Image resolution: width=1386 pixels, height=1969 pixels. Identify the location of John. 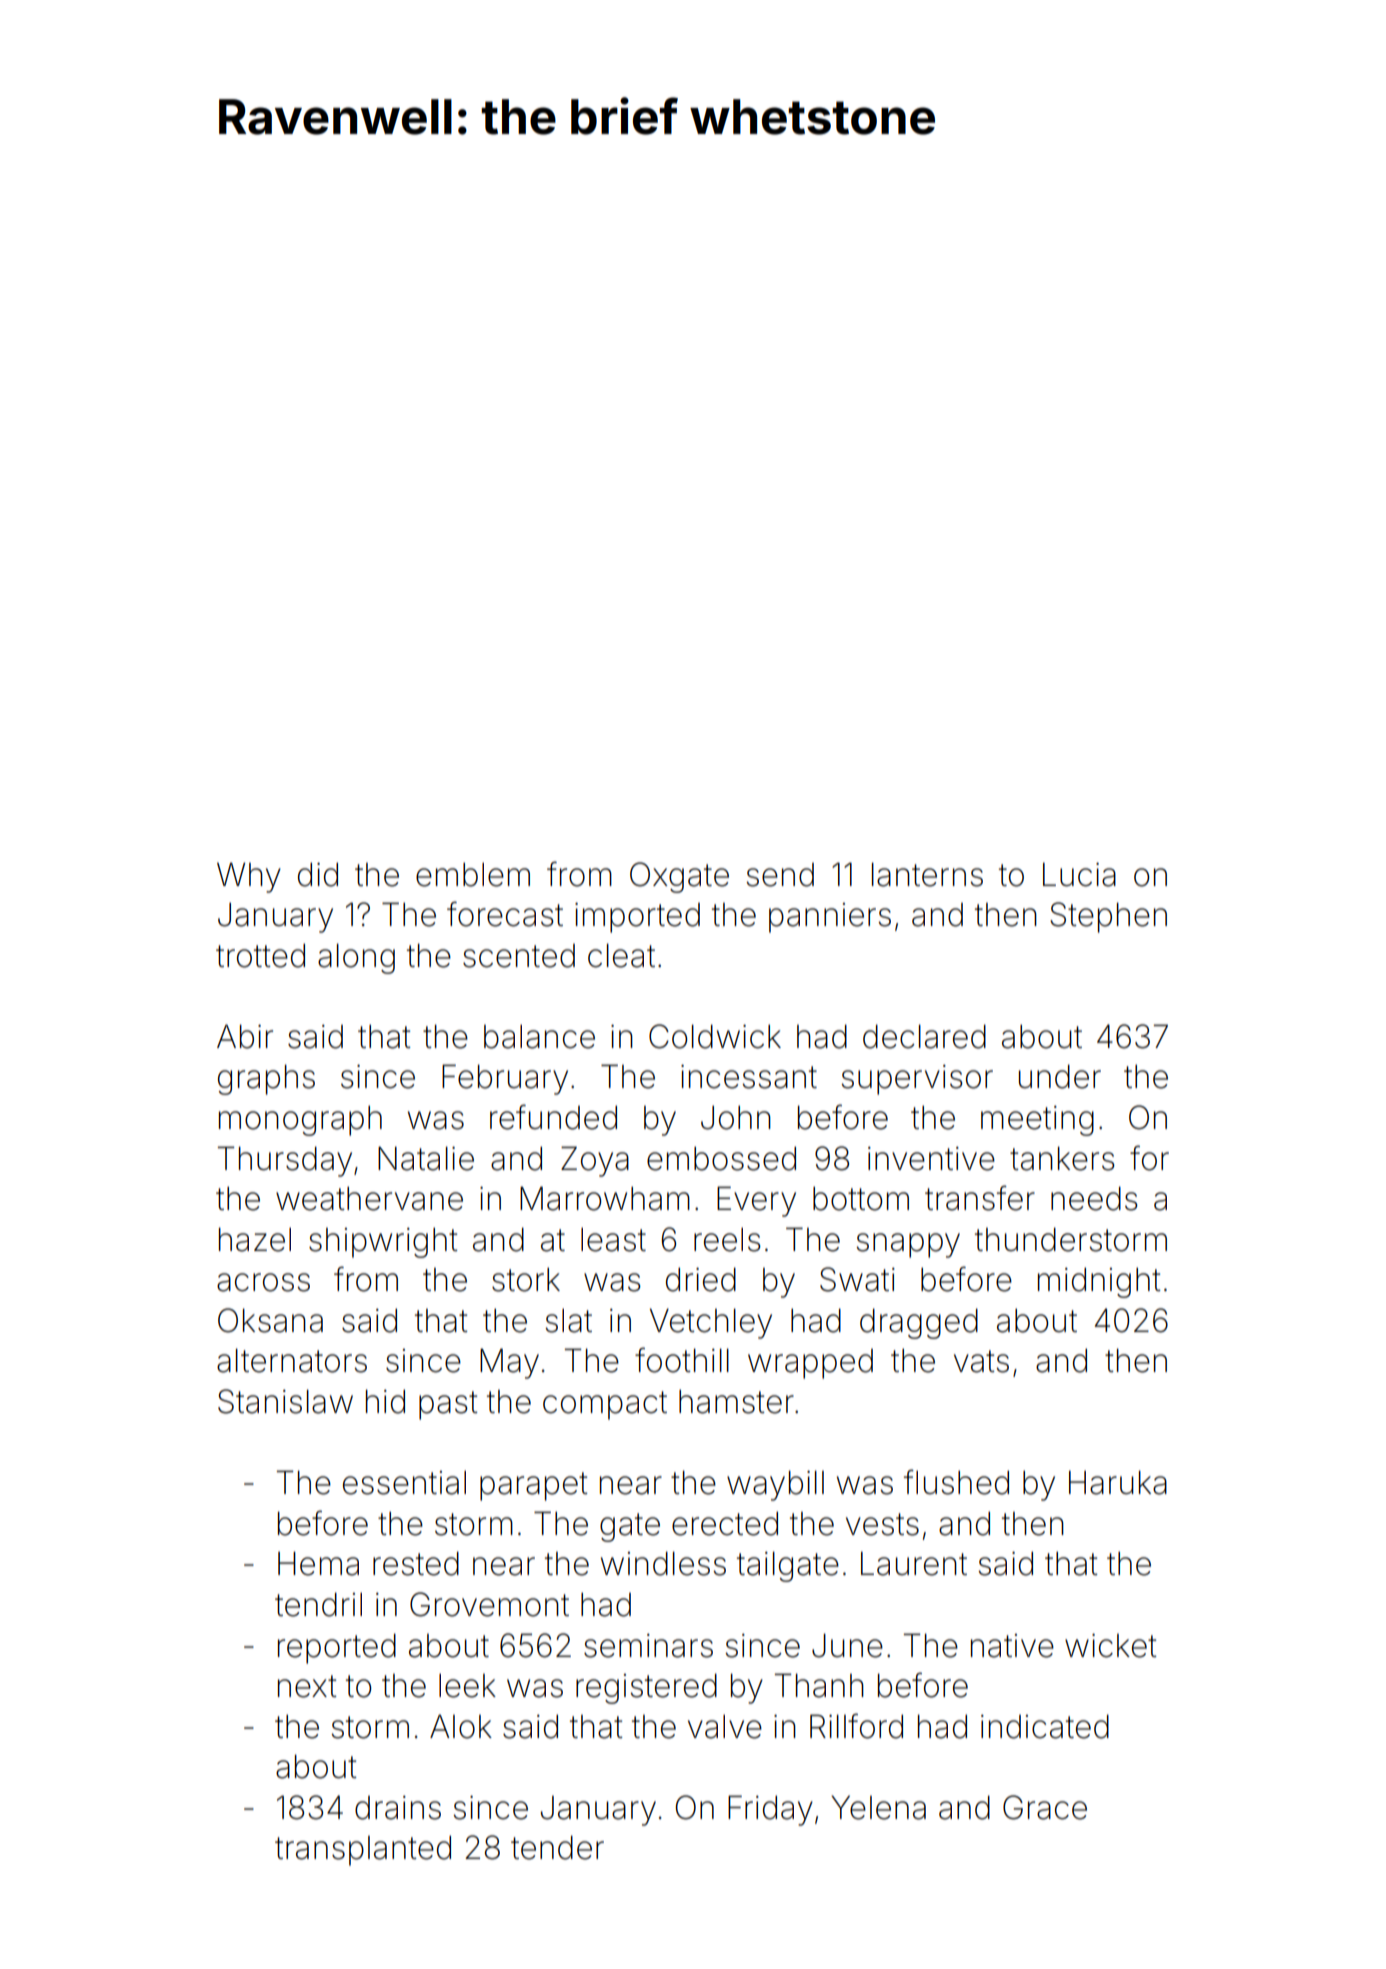
(736, 1118).
